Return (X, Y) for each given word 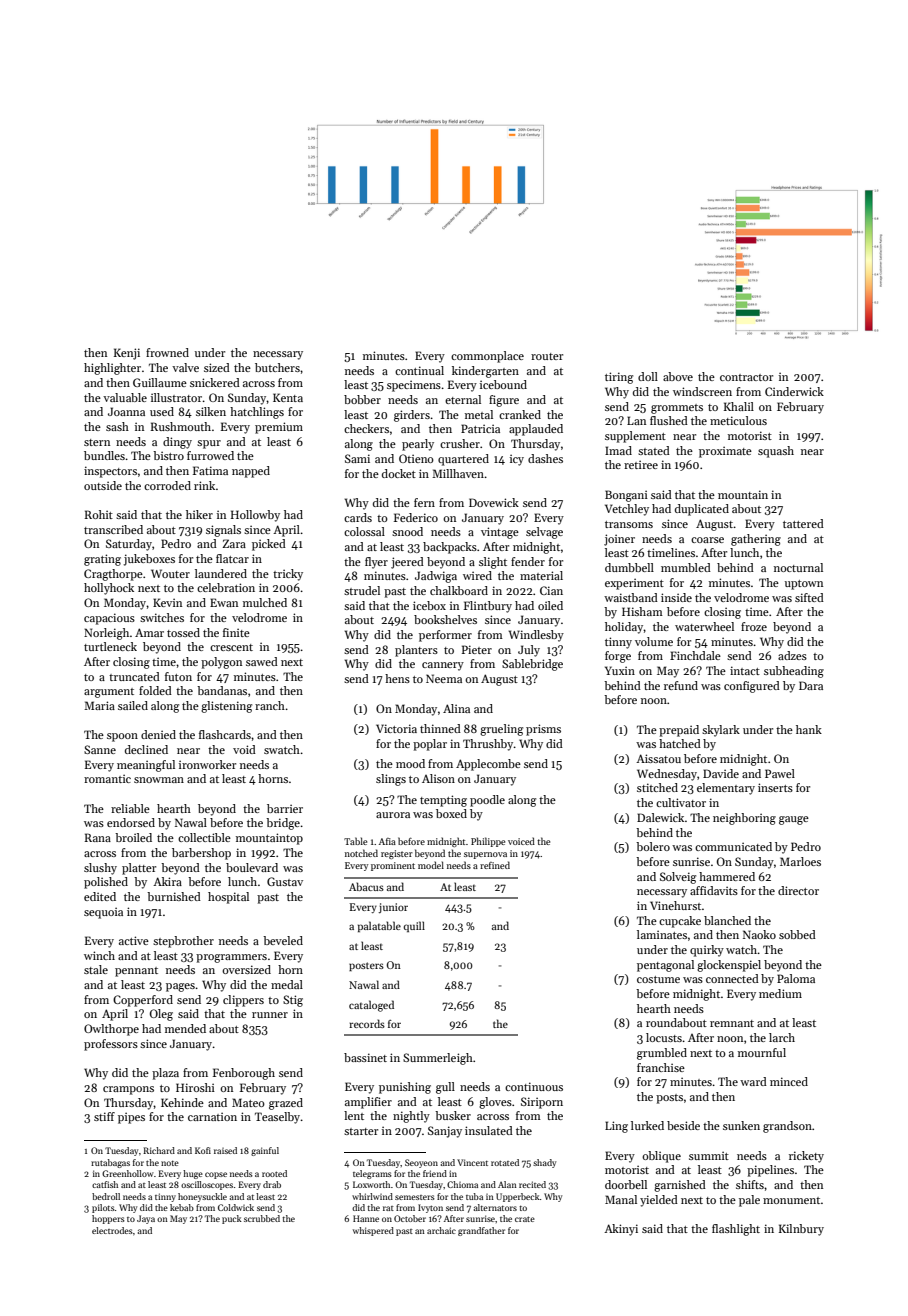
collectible (204, 837)
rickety (806, 1157)
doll (648, 376)
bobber (362, 399)
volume (654, 641)
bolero (653, 846)
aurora (393, 815)
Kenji (127, 354)
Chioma (462, 1184)
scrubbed (262, 1218)
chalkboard (459, 590)
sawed (262, 661)
